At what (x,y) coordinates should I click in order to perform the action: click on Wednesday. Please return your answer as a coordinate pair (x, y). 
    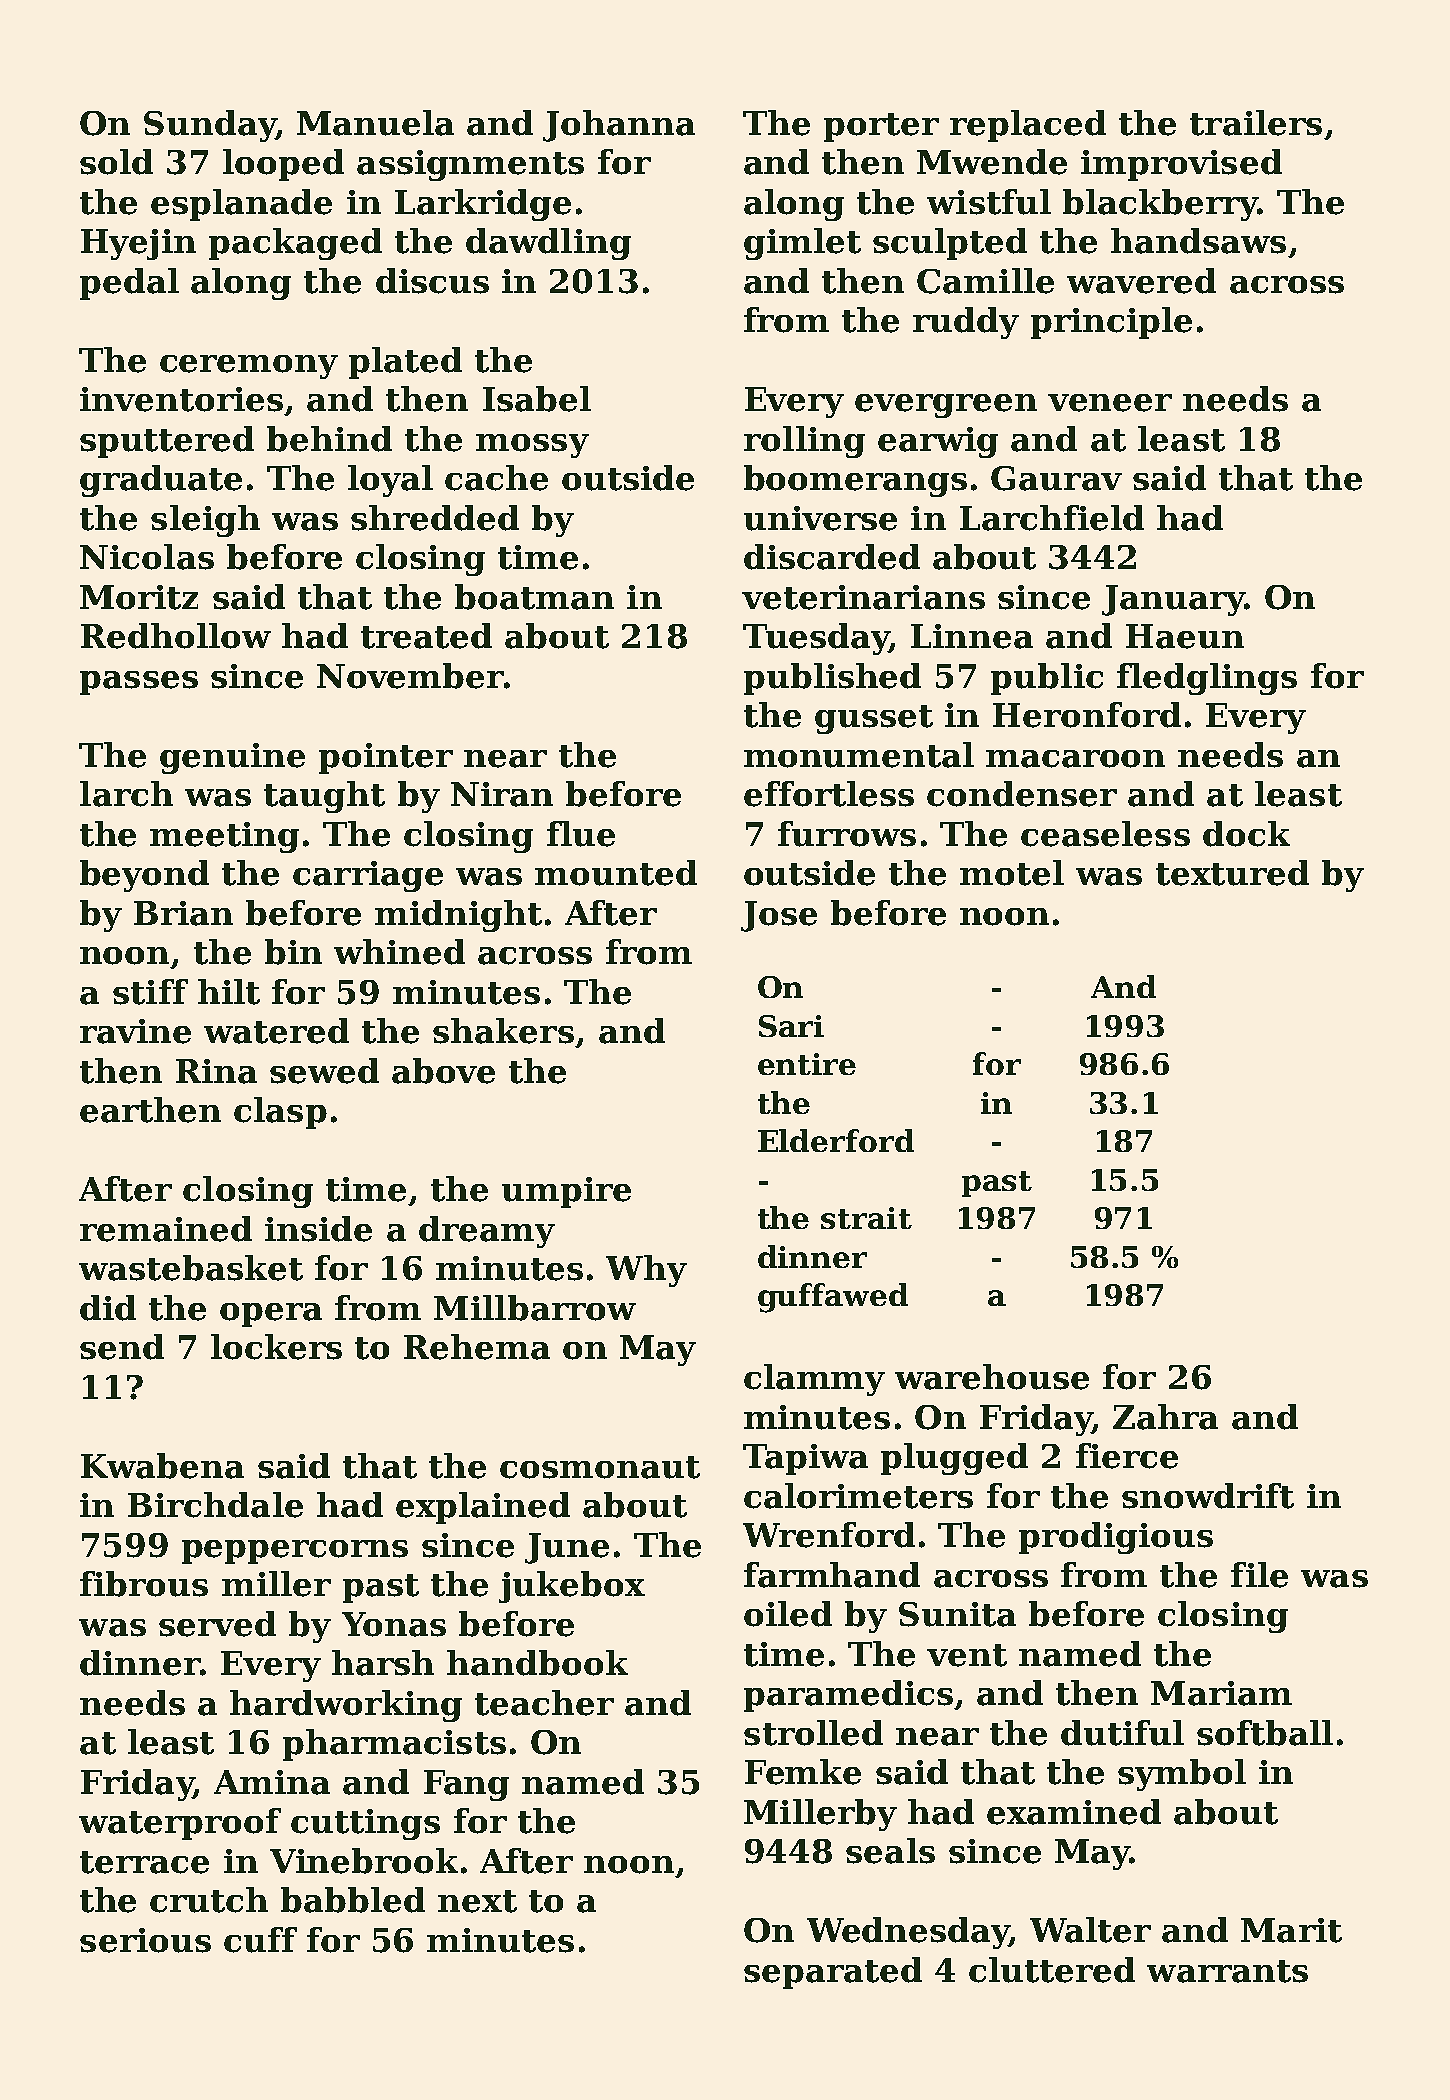
    Looking at the image, I should click on (908, 1933).
